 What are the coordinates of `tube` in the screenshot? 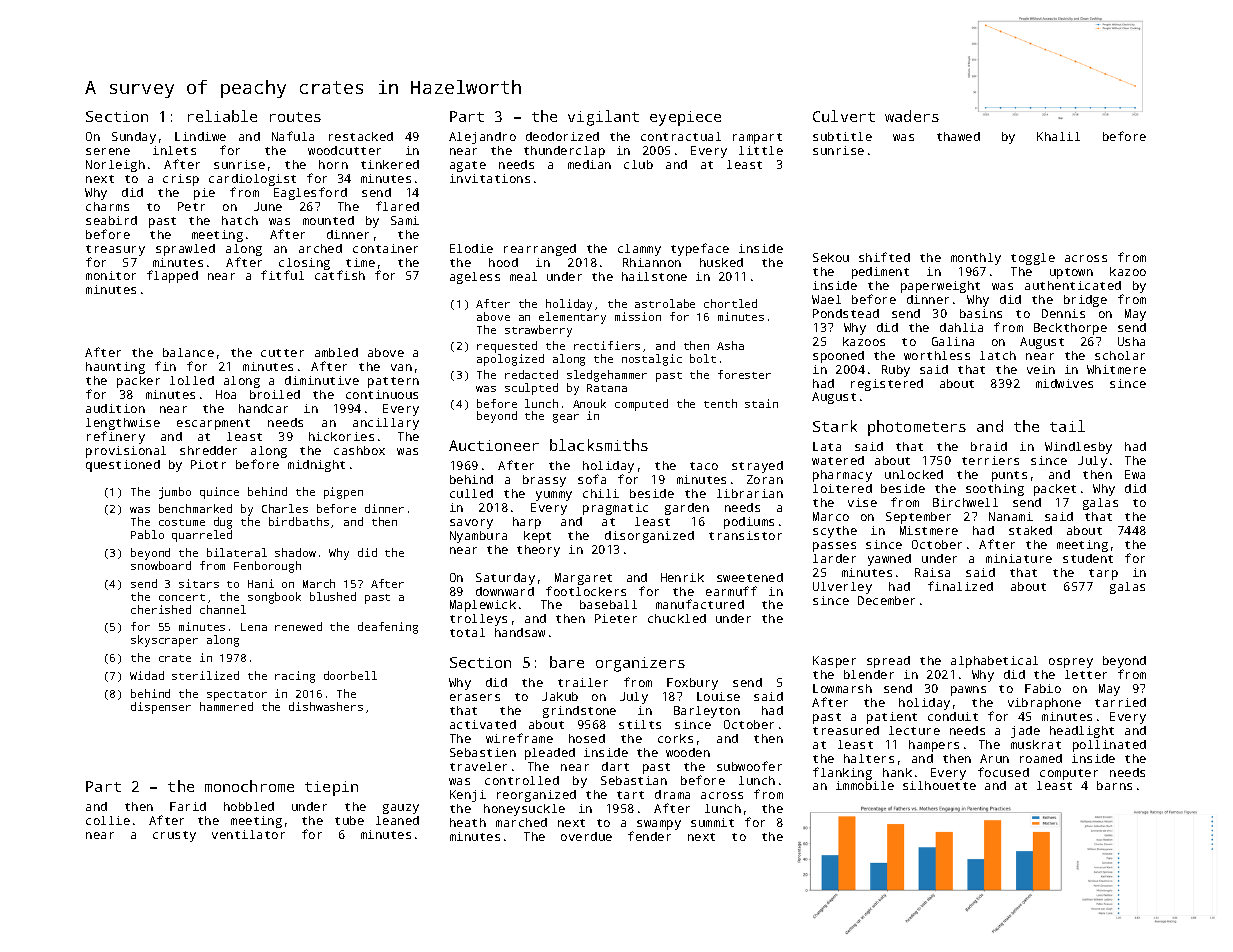 It's located at (349, 820).
